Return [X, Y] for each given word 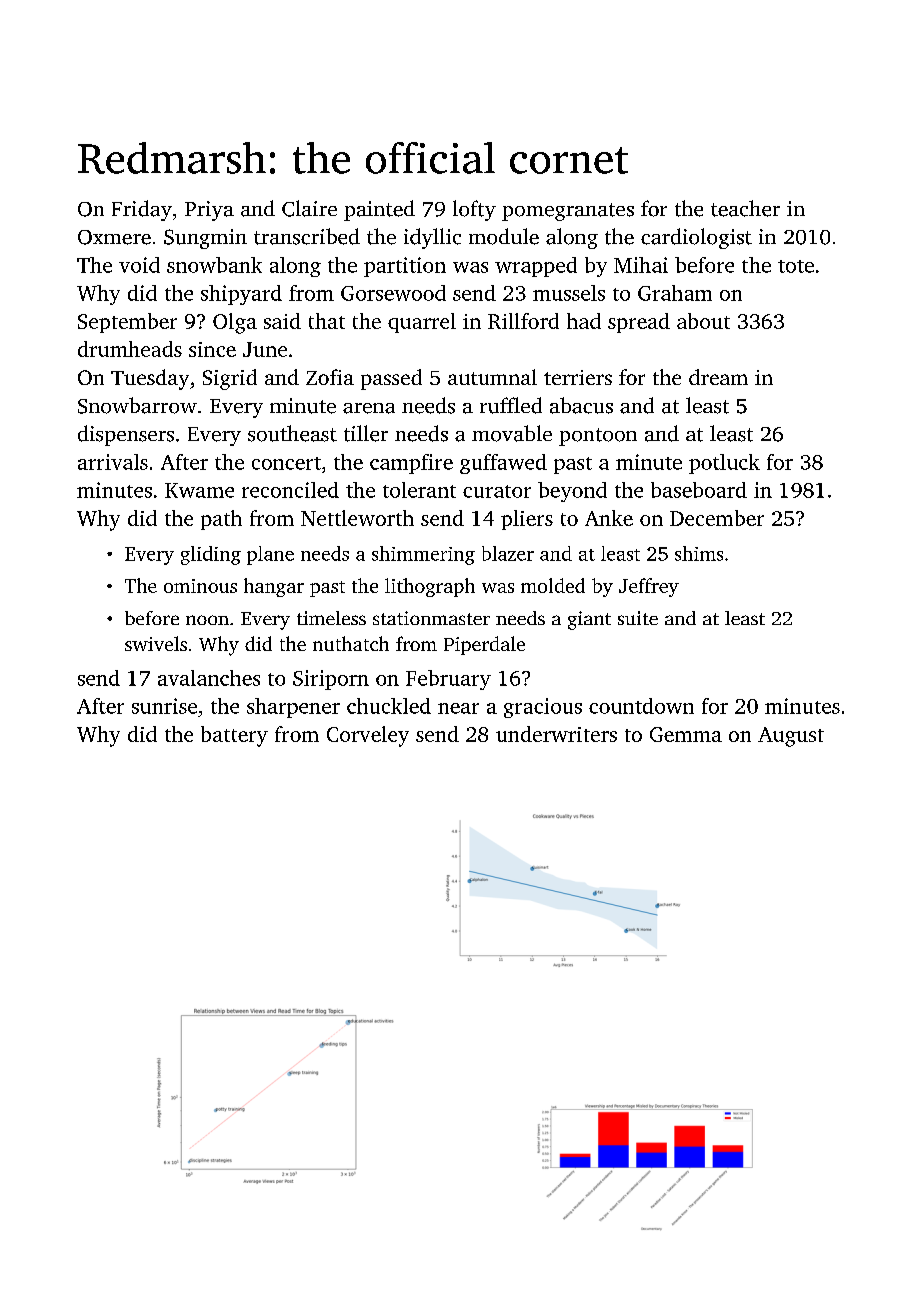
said [282, 321]
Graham [675, 293]
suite [638, 618]
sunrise [164, 706]
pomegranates [568, 212]
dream [718, 377]
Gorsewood [393, 293]
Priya [209, 211]
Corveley [368, 736]
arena [369, 408]
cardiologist [696, 238]
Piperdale [484, 645]
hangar [274, 587]
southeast [292, 433]
